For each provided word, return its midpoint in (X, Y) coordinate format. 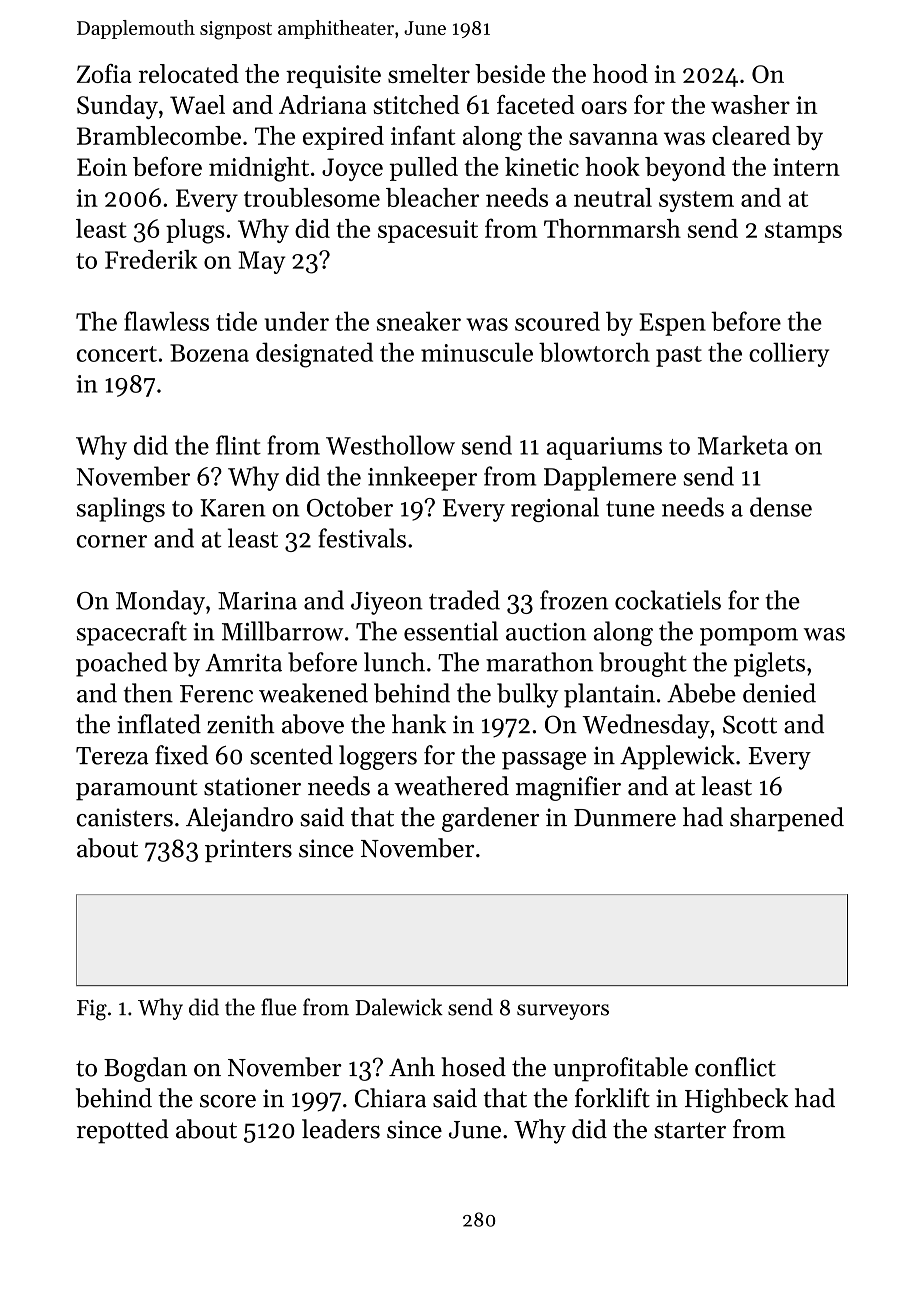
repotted (123, 1131)
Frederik (151, 259)
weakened (313, 693)
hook (612, 166)
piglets (769, 664)
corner (112, 541)
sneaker (419, 321)
